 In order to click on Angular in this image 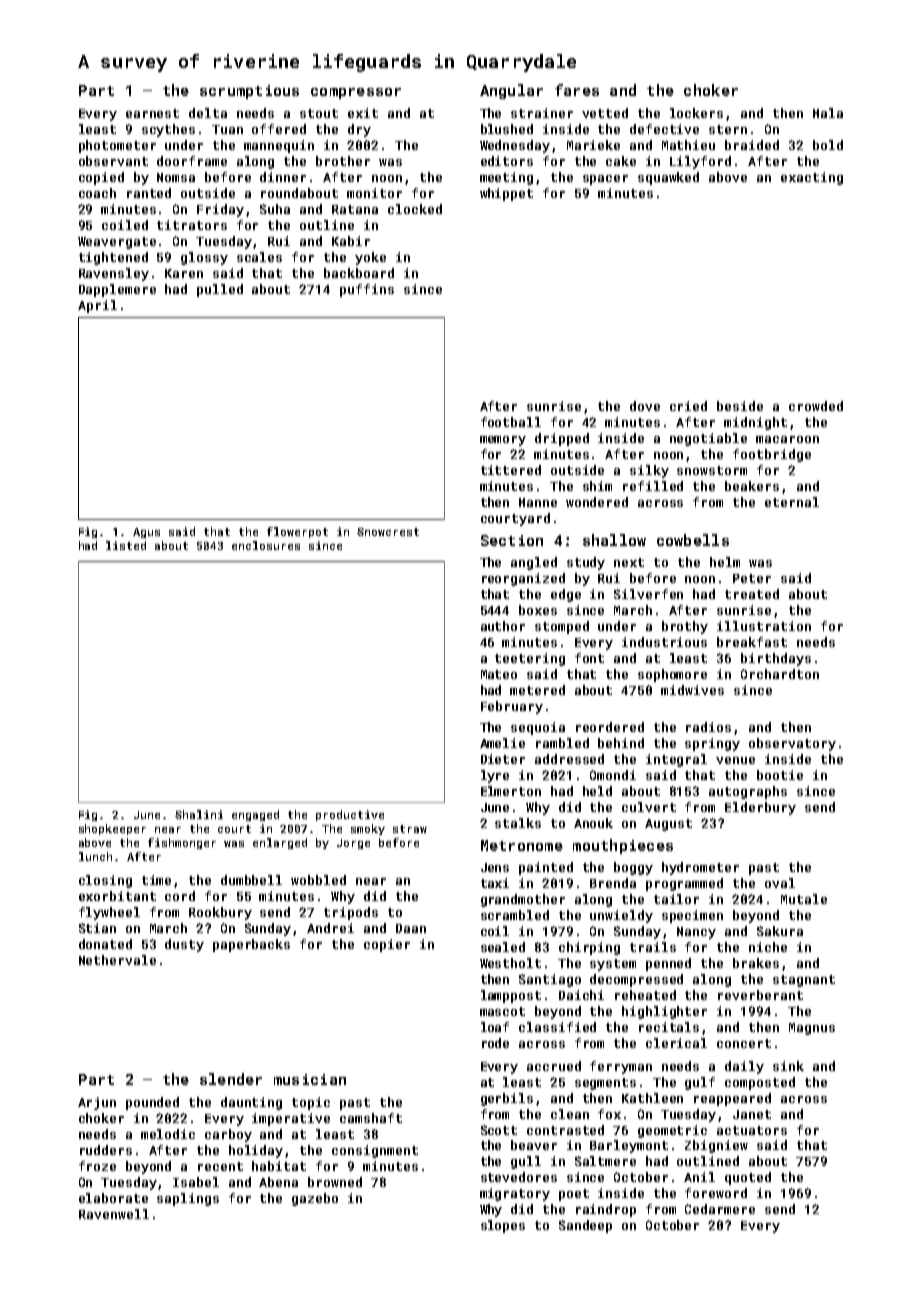, I will do `click(511, 91)`.
